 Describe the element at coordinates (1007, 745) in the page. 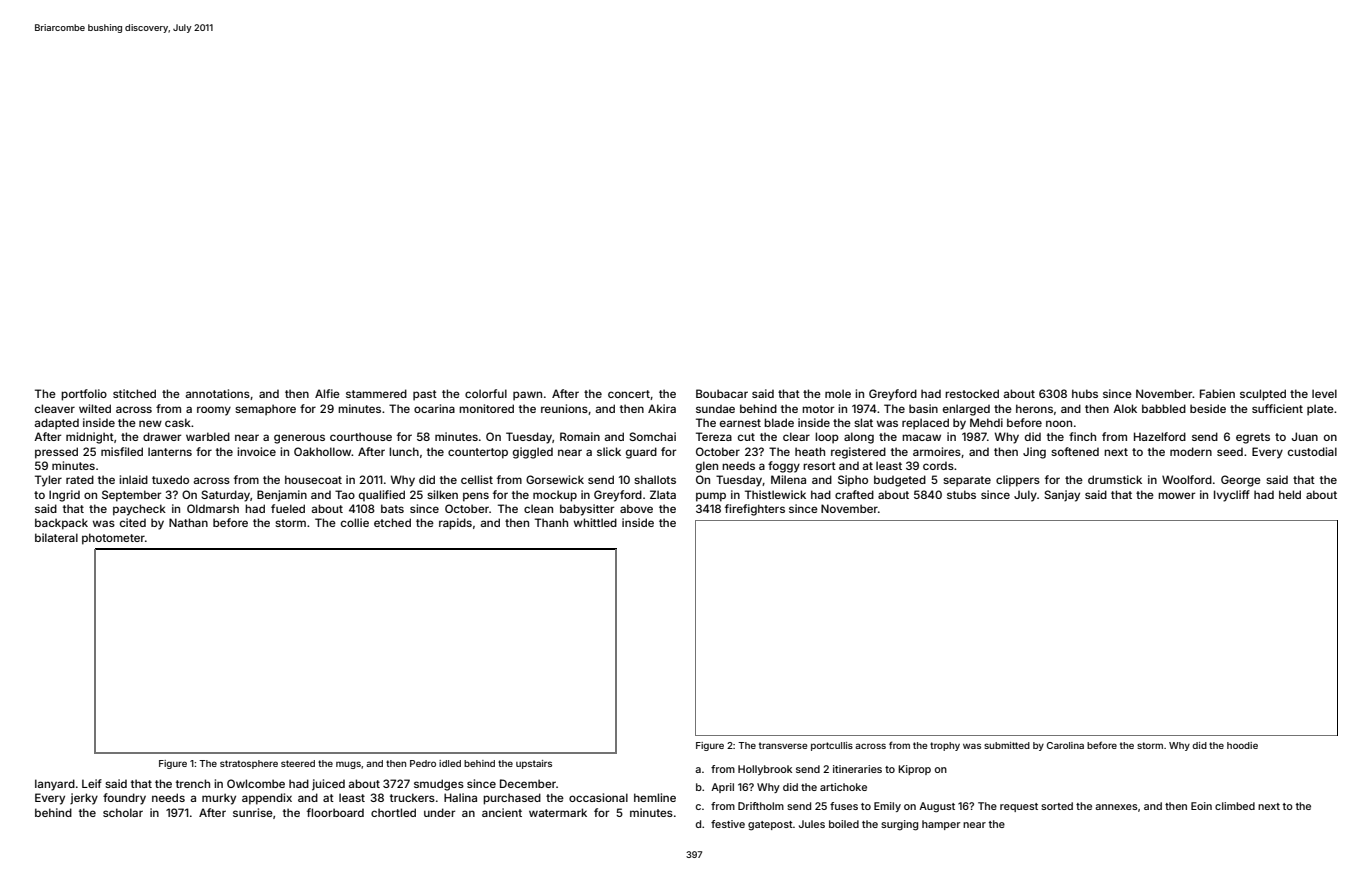

I see `submitted` at that location.
